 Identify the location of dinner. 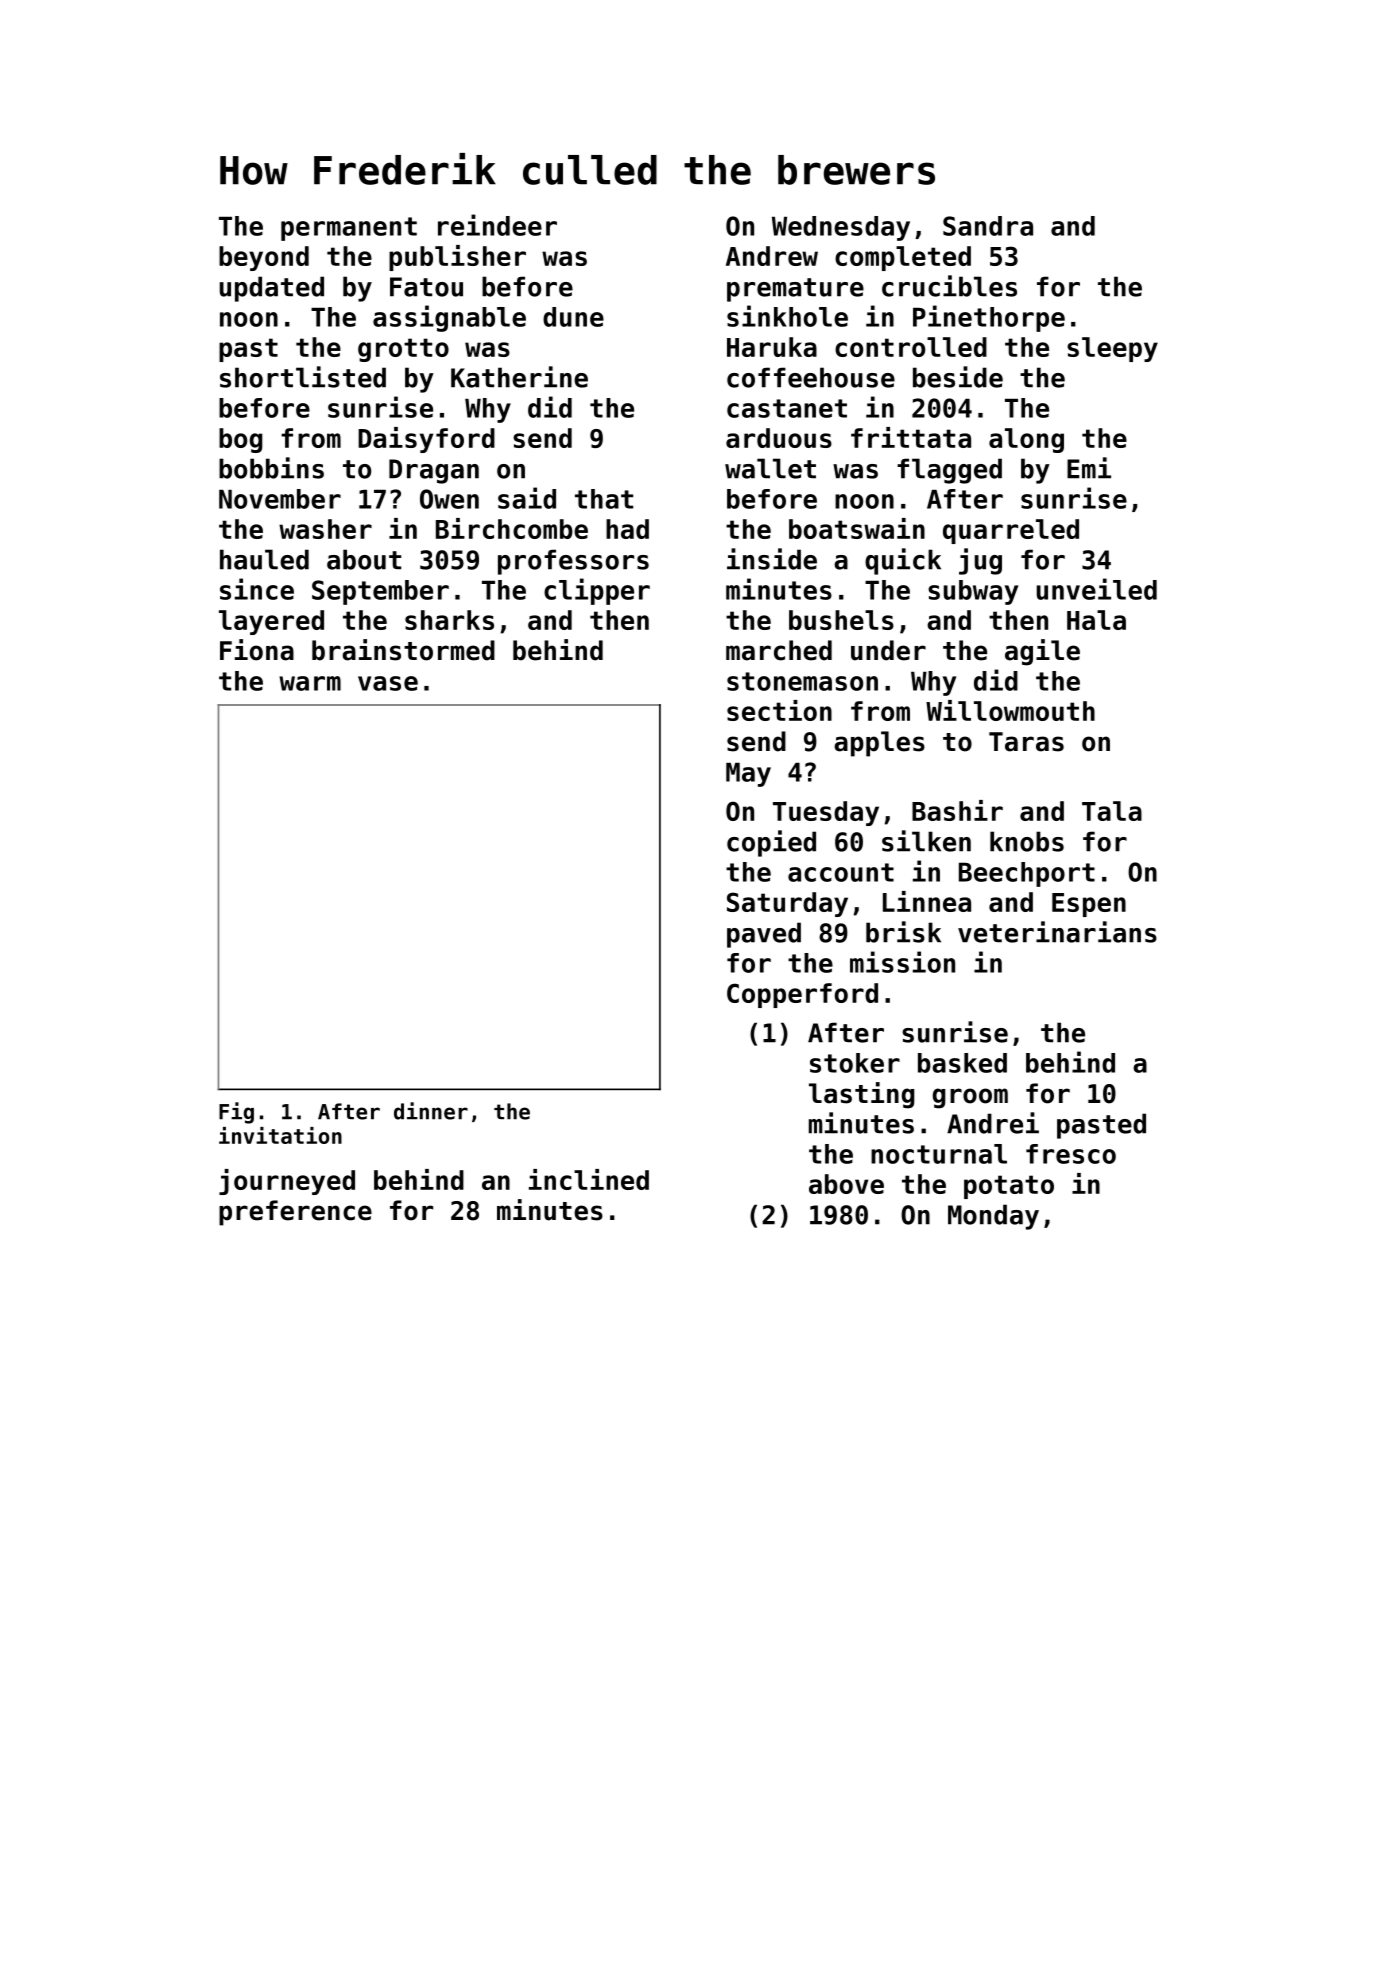
(431, 1111).
